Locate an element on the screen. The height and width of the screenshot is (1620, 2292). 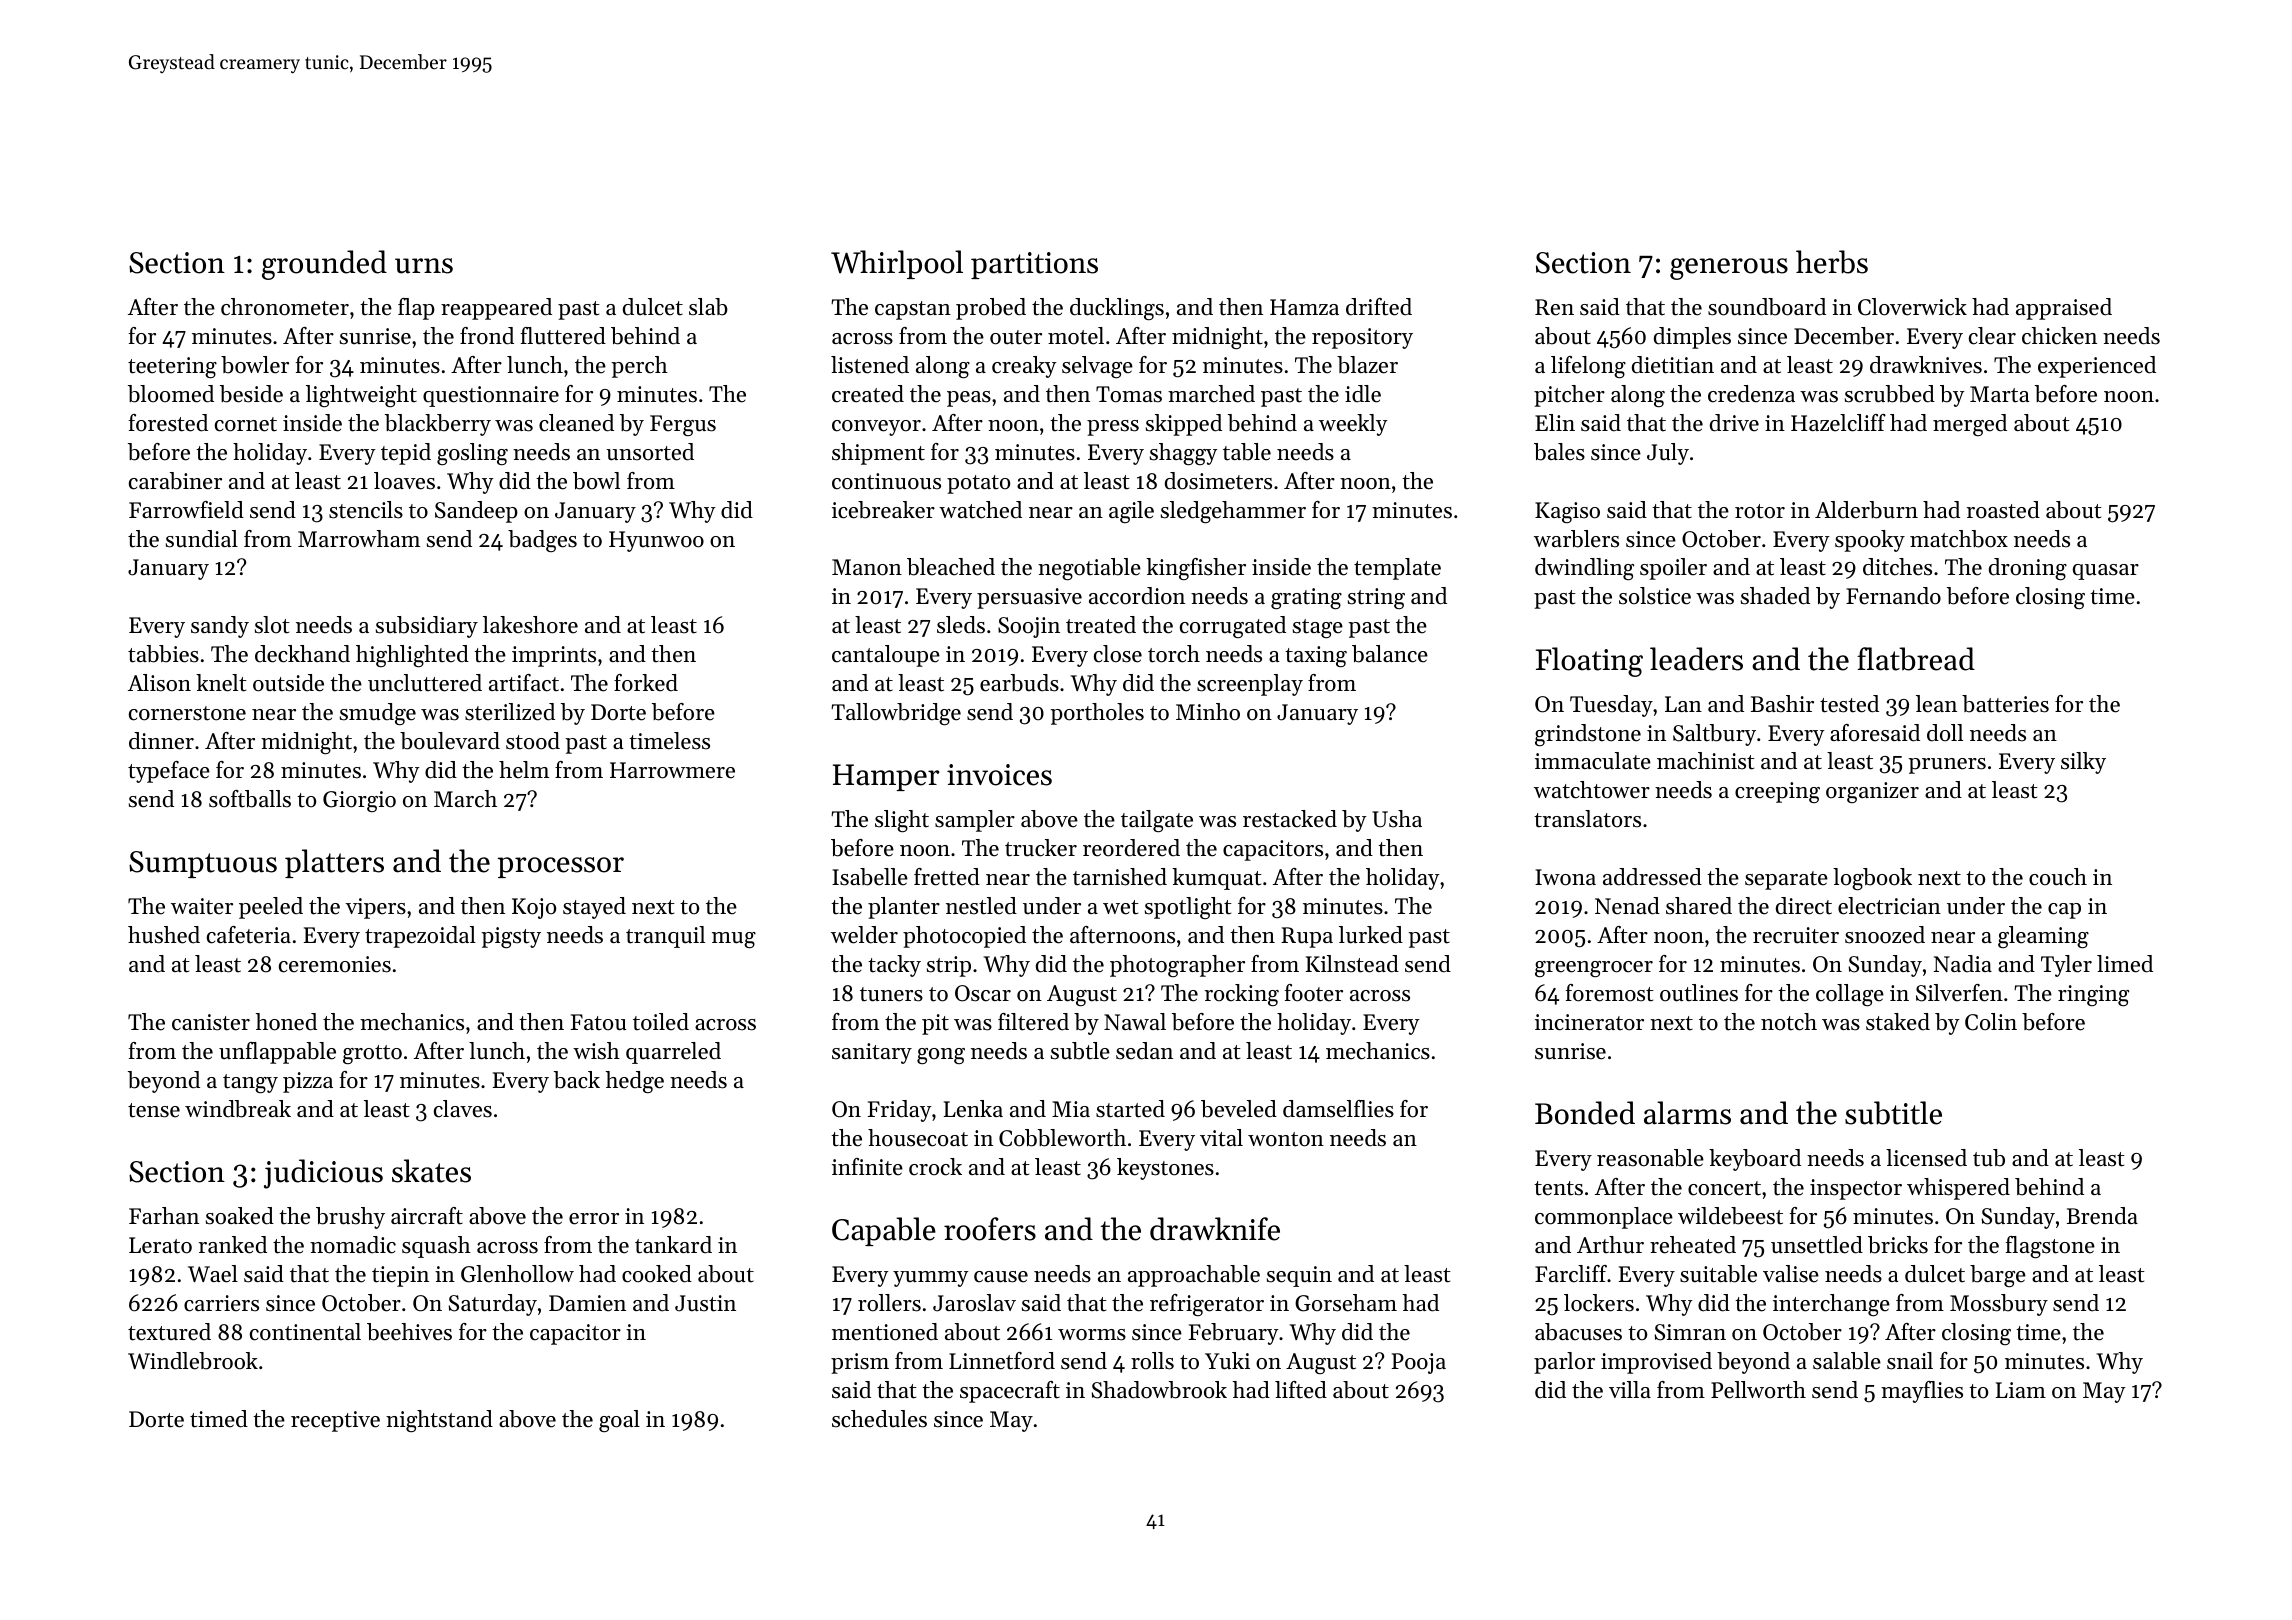
nightstand is located at coordinates (439, 1421).
